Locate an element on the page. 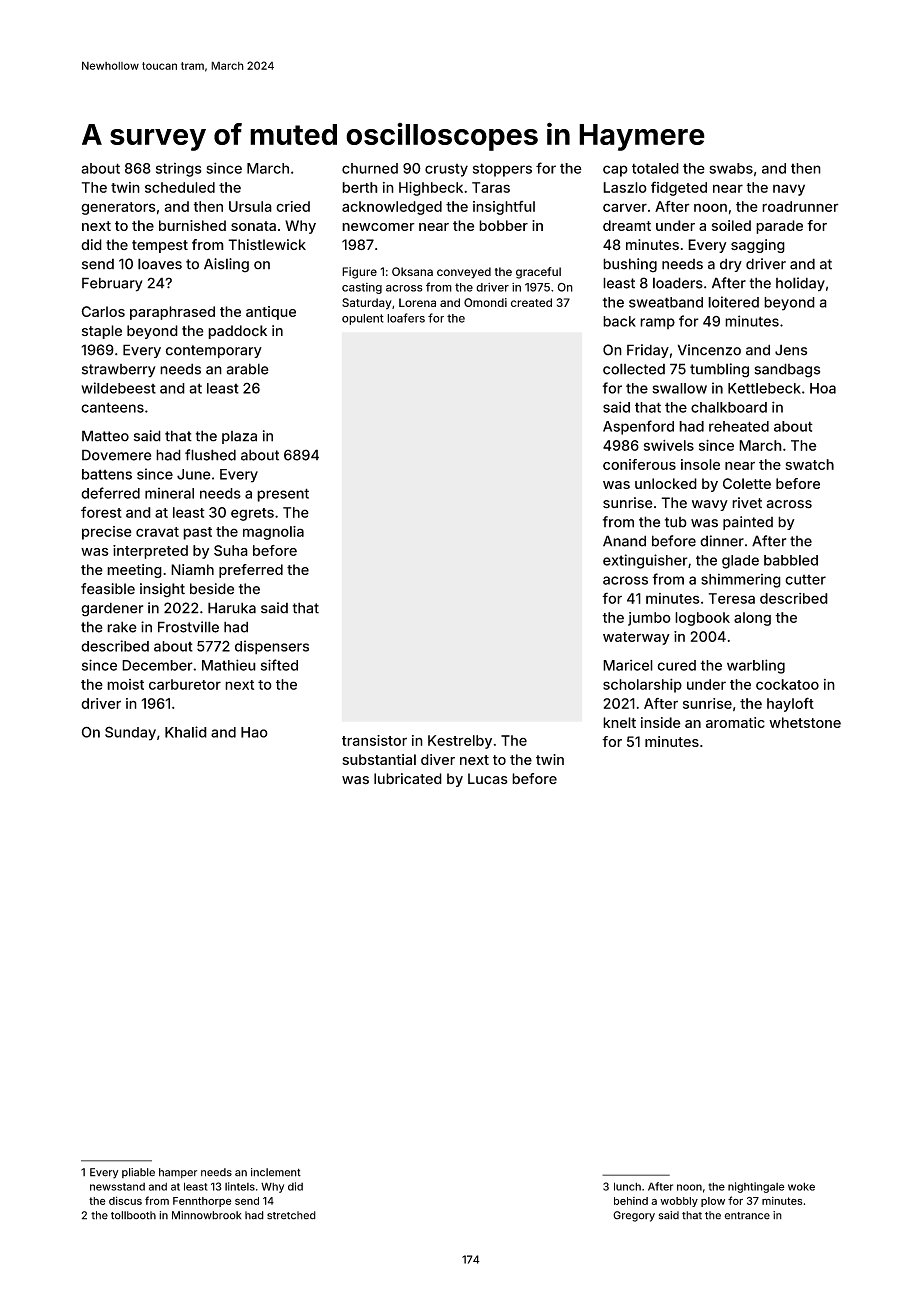  Taras is located at coordinates (491, 187).
